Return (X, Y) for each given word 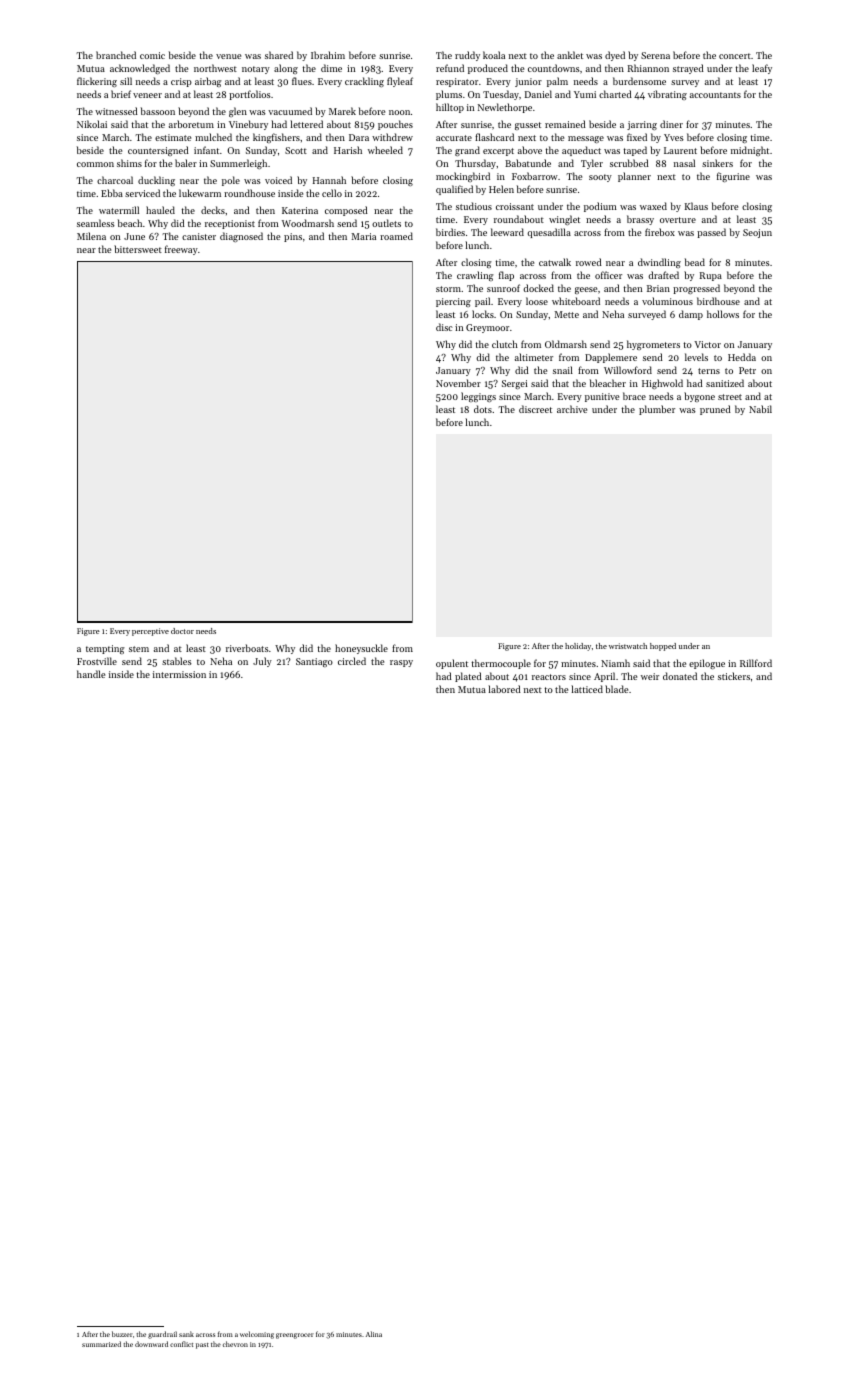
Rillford (756, 663)
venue (228, 56)
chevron (235, 1344)
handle (91, 674)
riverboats (247, 648)
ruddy (467, 56)
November (458, 383)
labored (504, 689)
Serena (655, 55)
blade (616, 689)
